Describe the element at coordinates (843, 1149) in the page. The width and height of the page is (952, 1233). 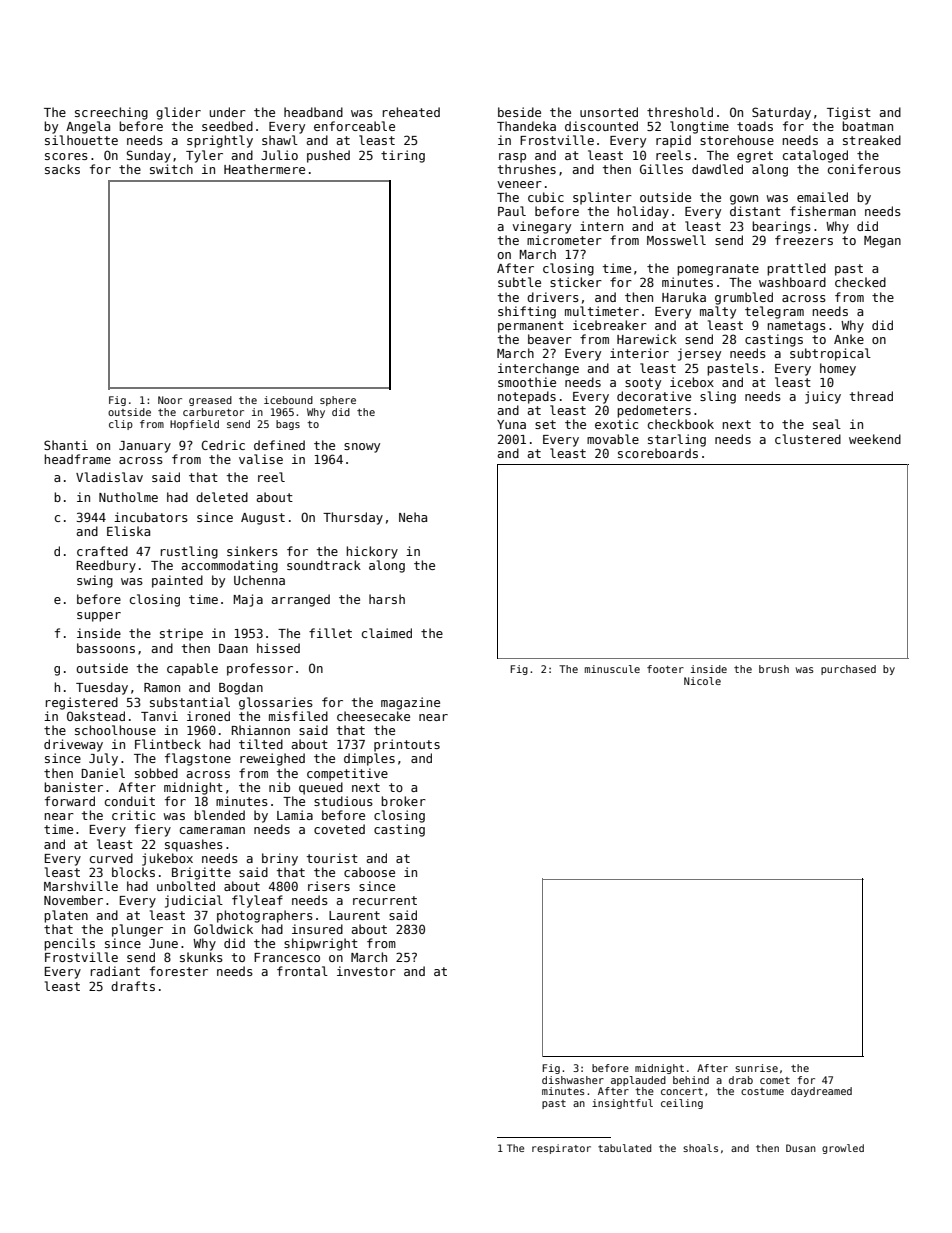
I see `growled` at that location.
